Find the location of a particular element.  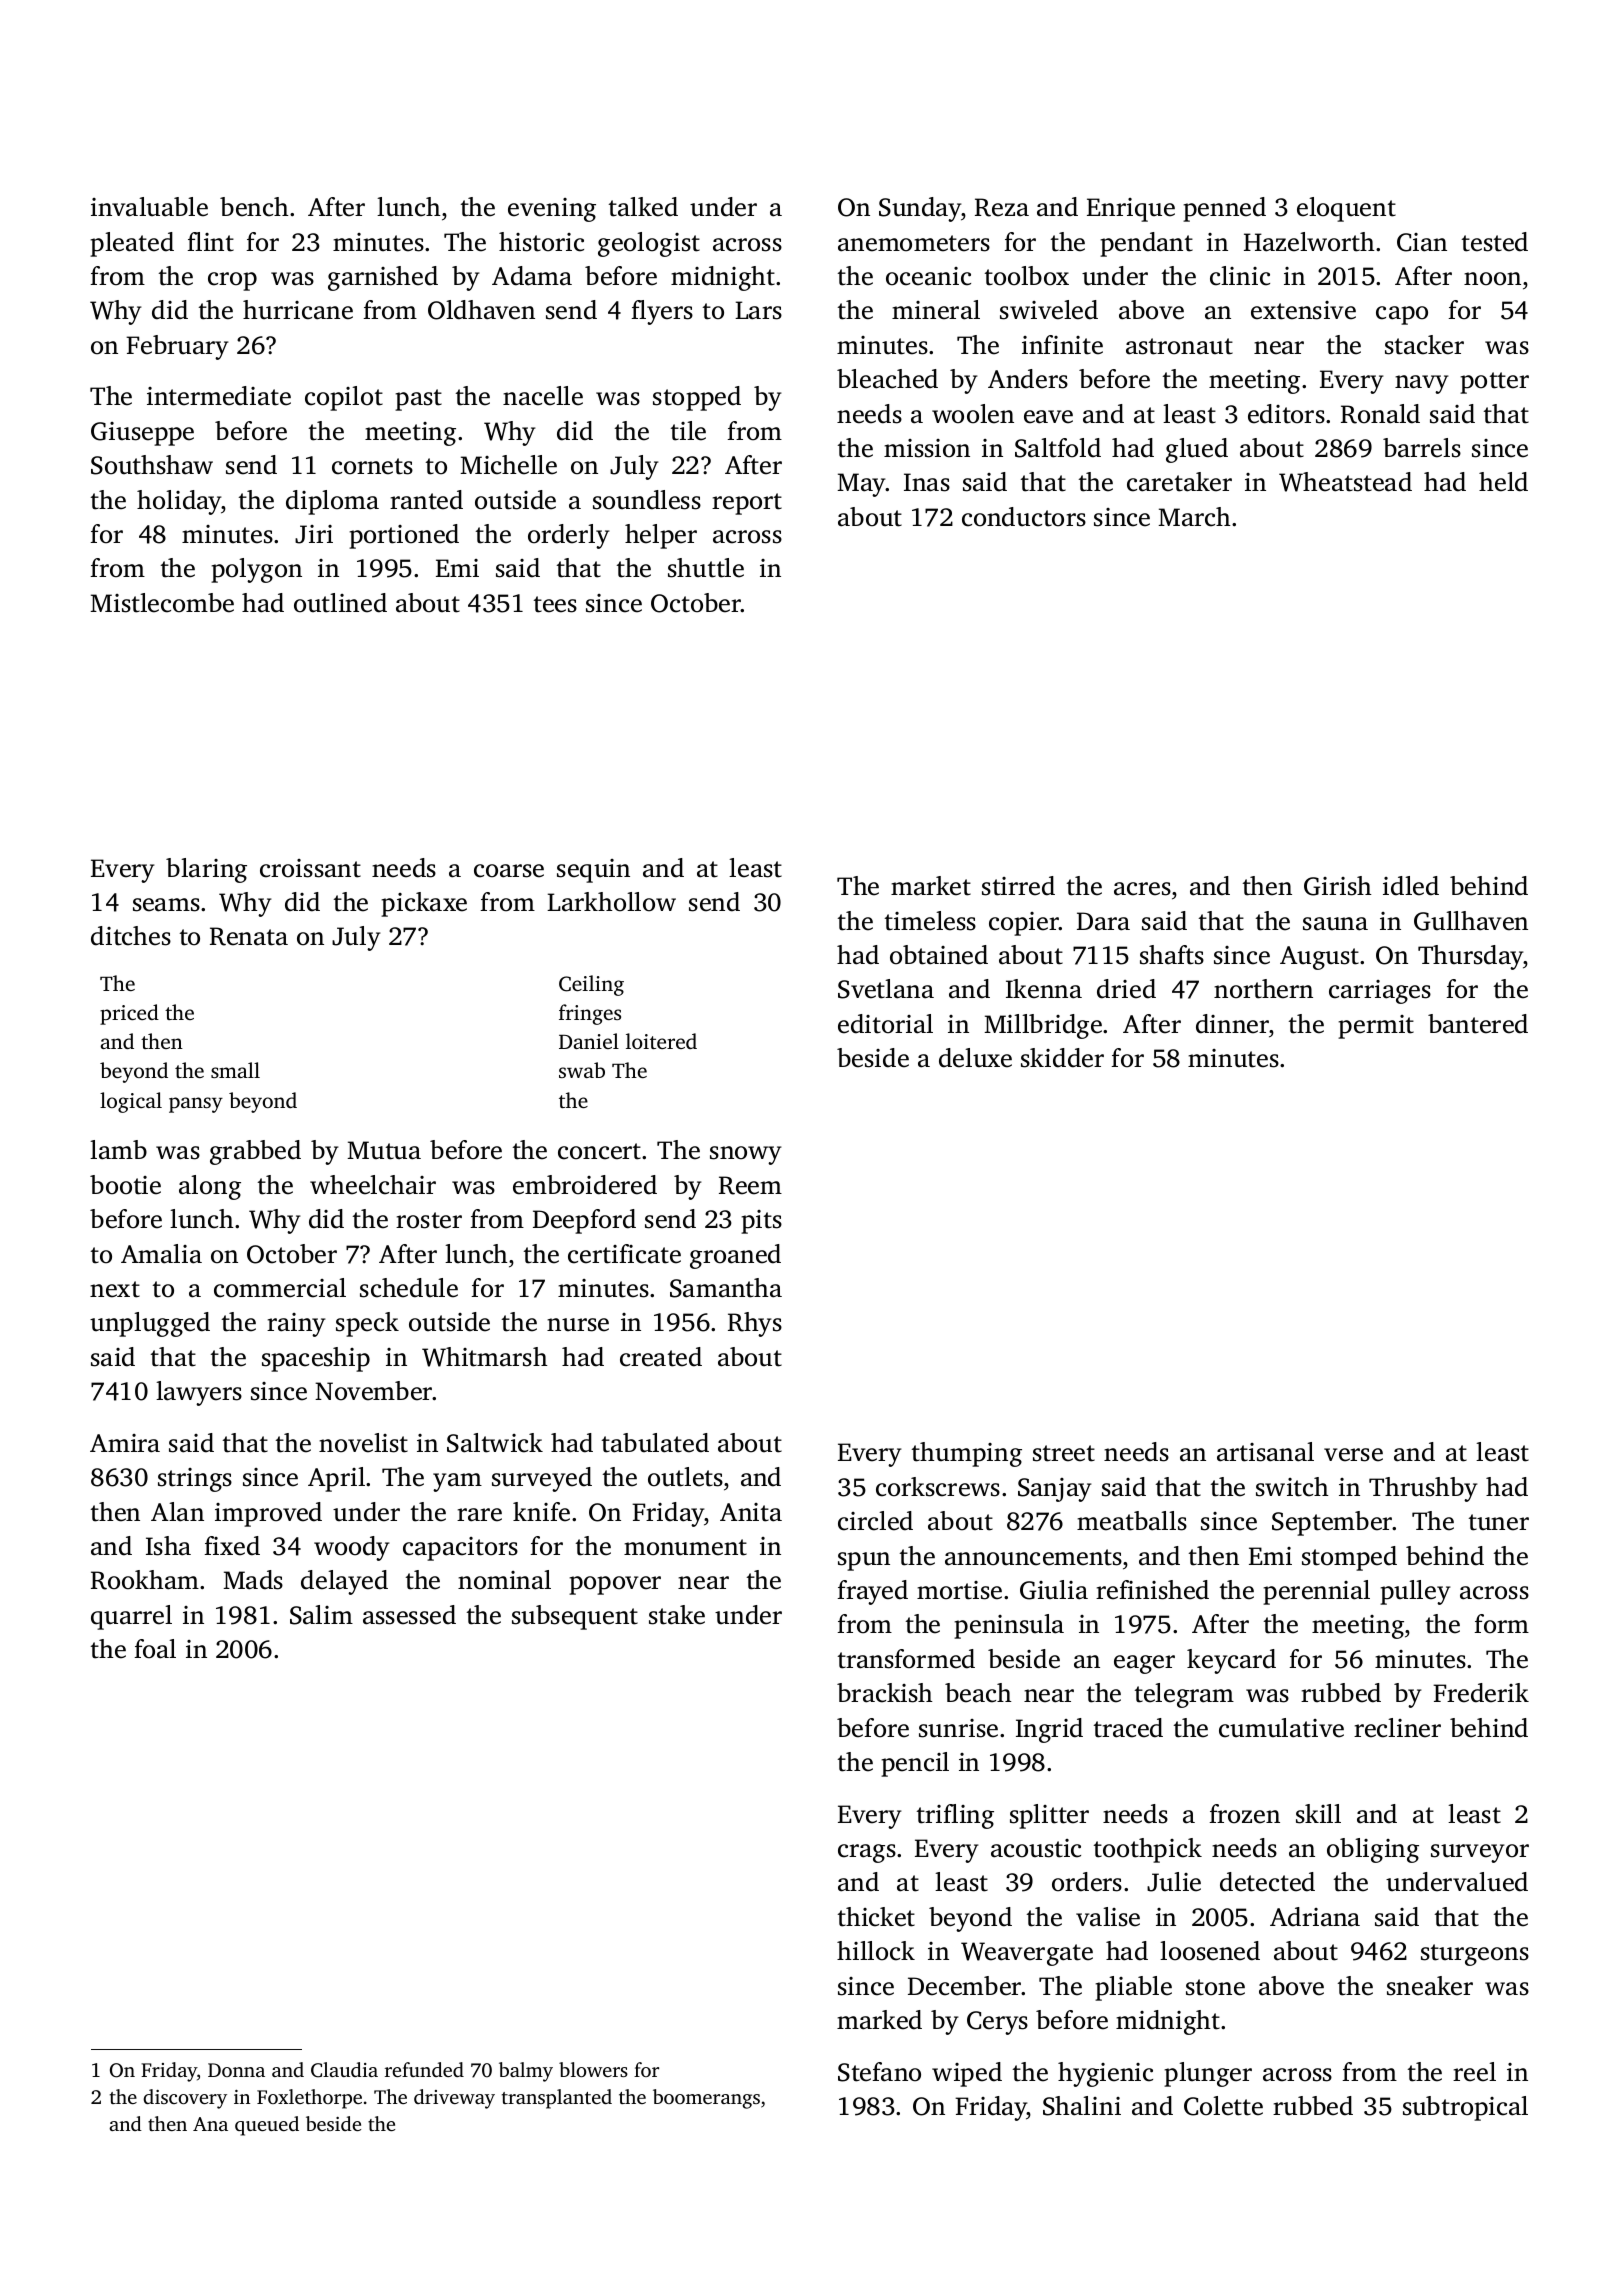

obliging is located at coordinates (1373, 1850).
